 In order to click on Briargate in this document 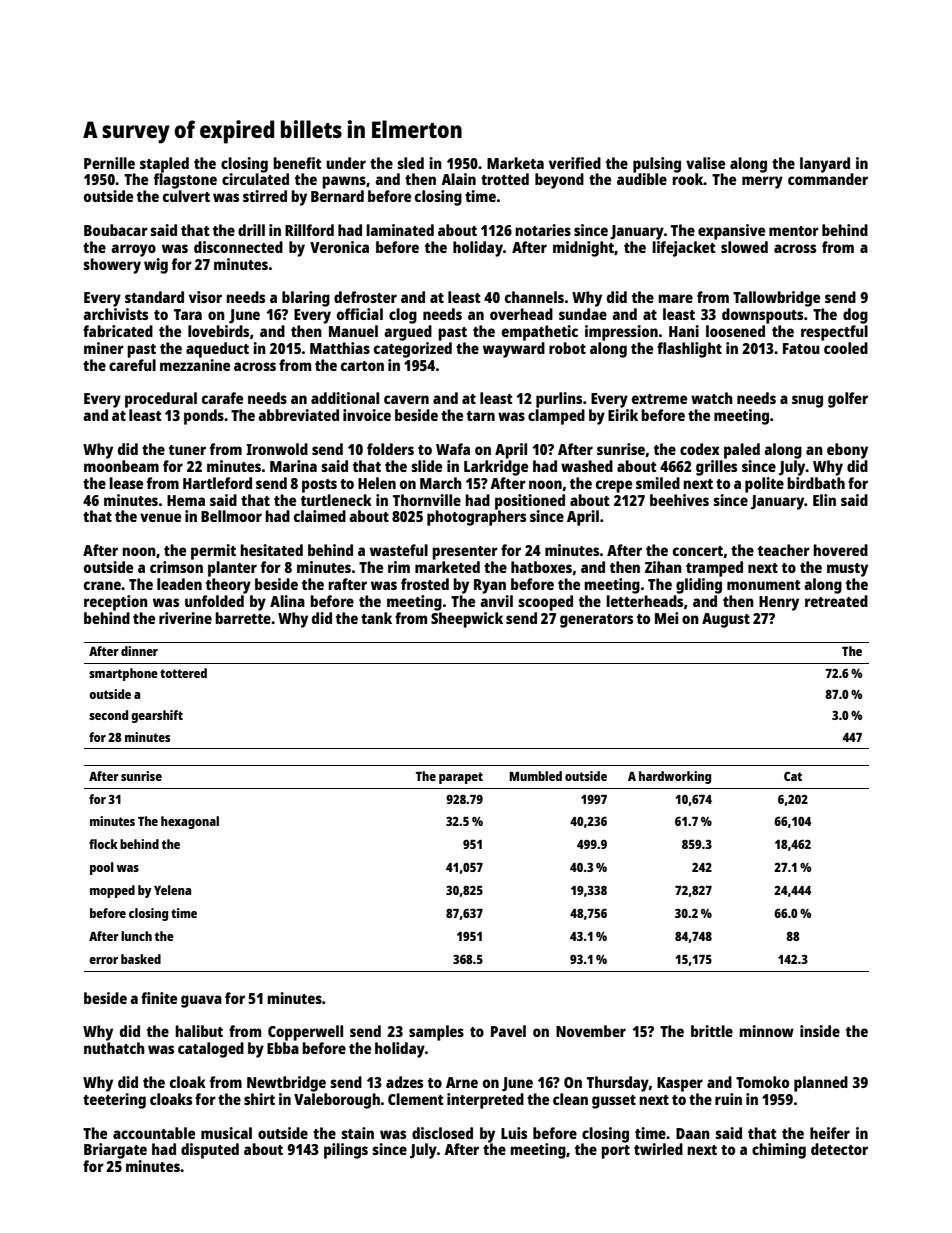, I will do `click(115, 1151)`.
